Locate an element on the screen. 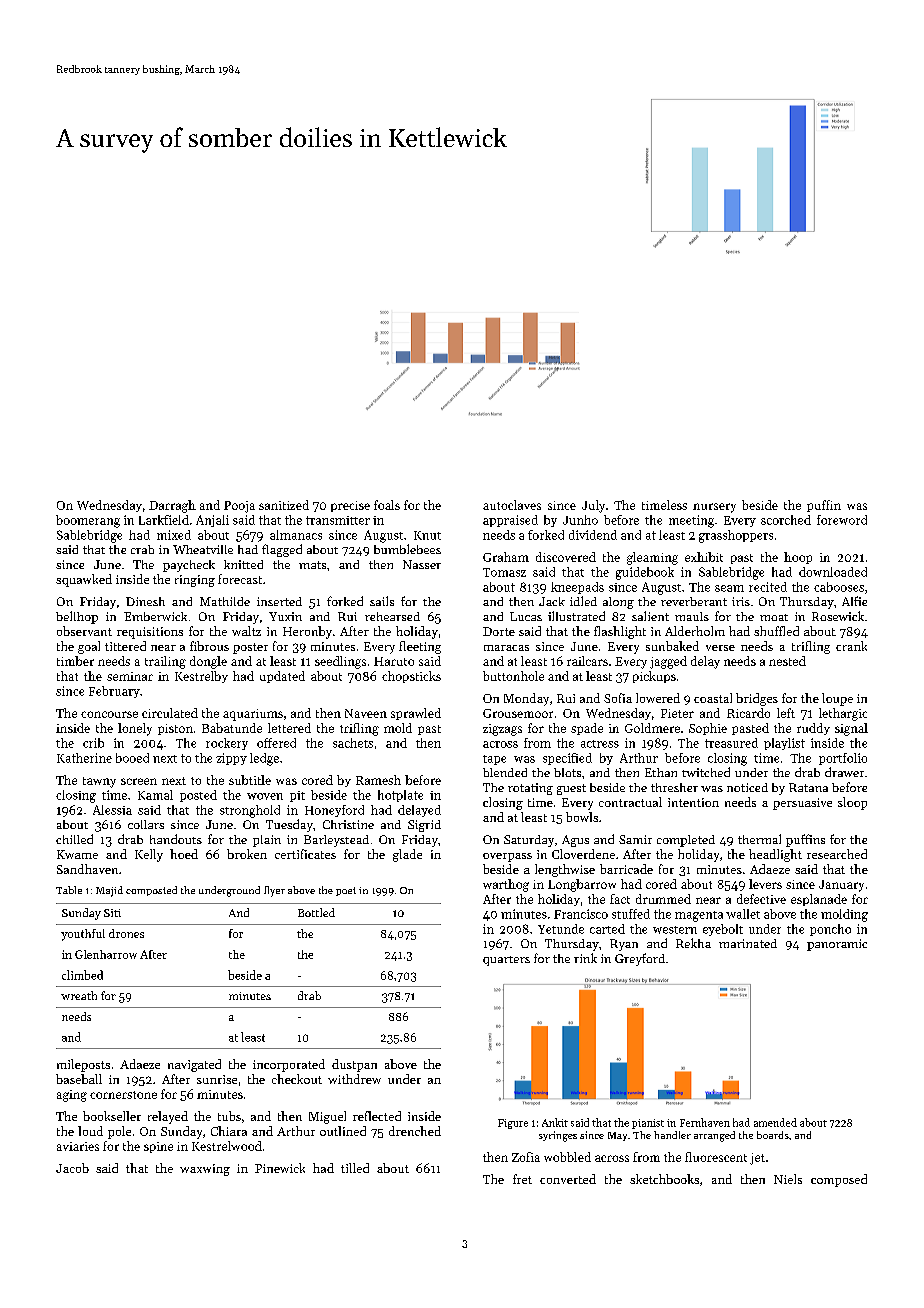 The image size is (924, 1308). Greyford is located at coordinates (640, 959).
